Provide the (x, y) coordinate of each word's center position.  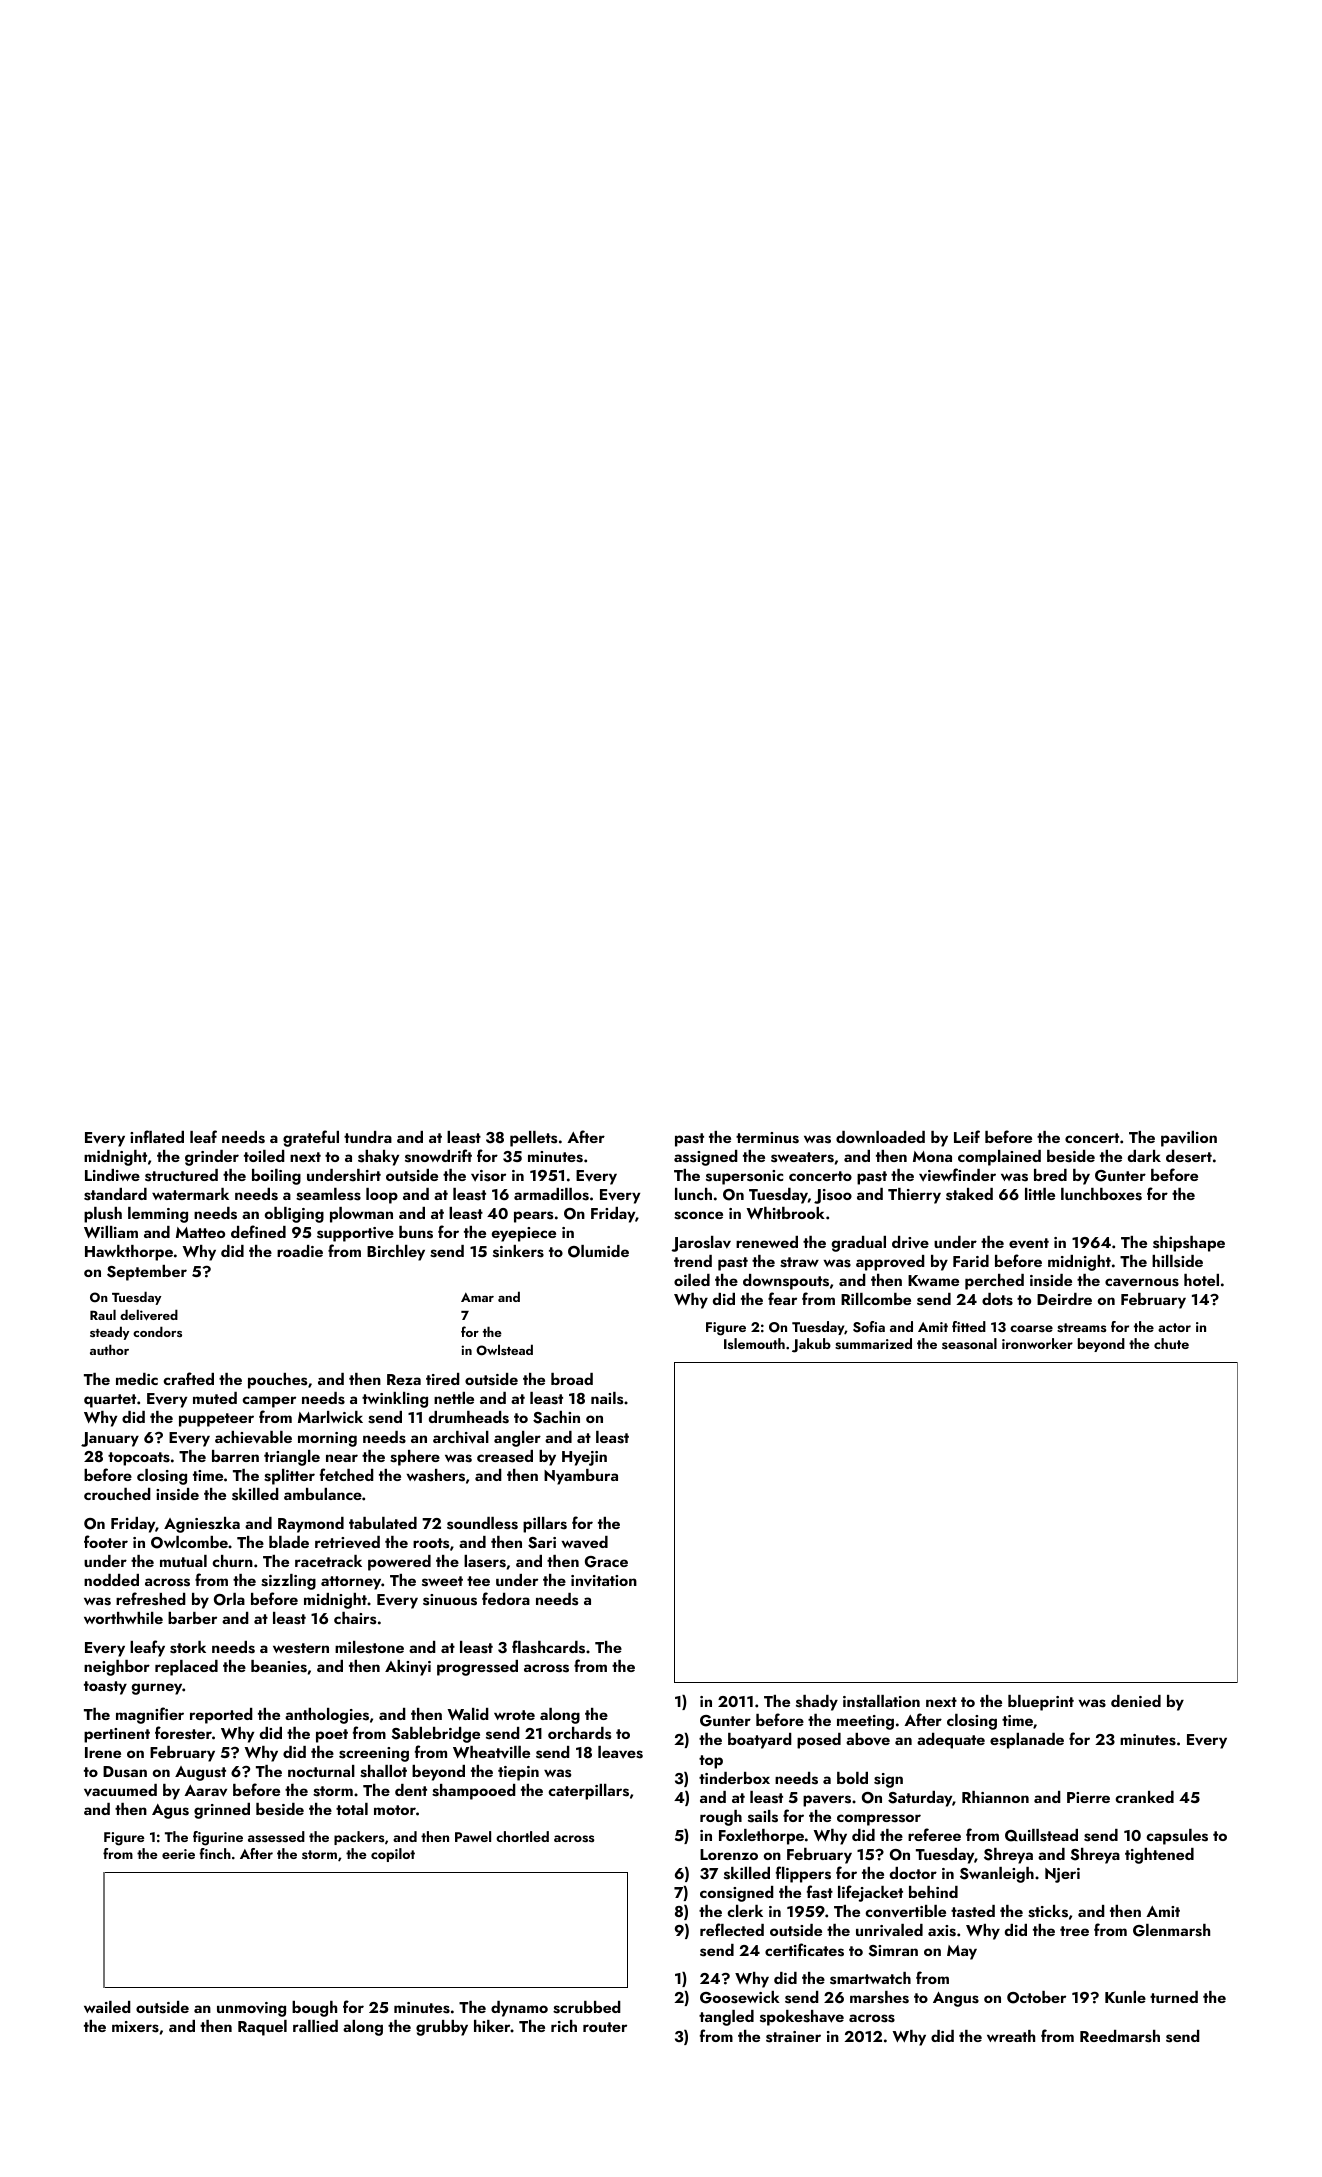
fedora (506, 1598)
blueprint (1041, 1703)
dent (411, 1790)
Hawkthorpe (129, 1253)
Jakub (811, 1345)
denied (1136, 1701)
